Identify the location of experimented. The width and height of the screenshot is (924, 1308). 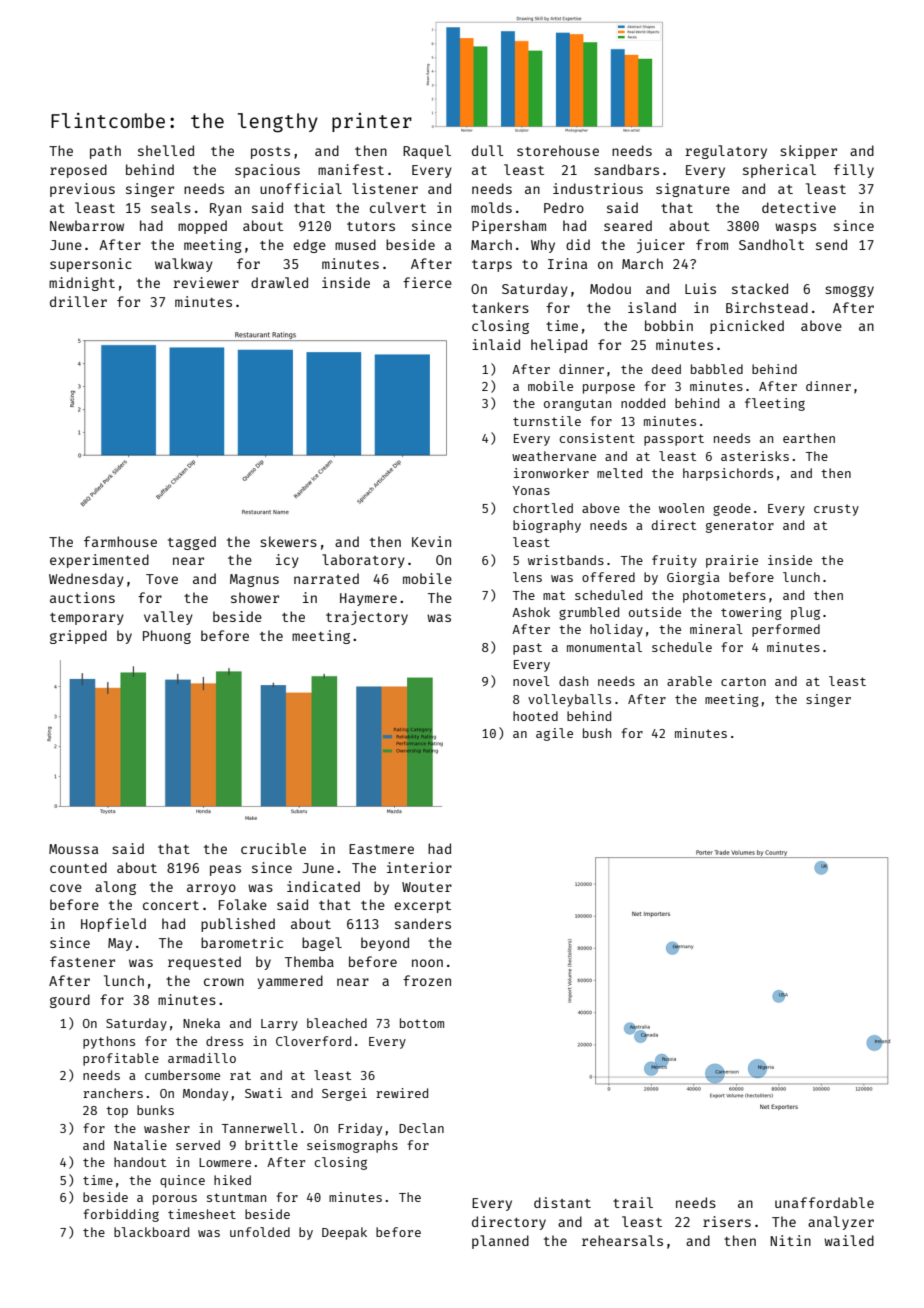
(99, 561).
